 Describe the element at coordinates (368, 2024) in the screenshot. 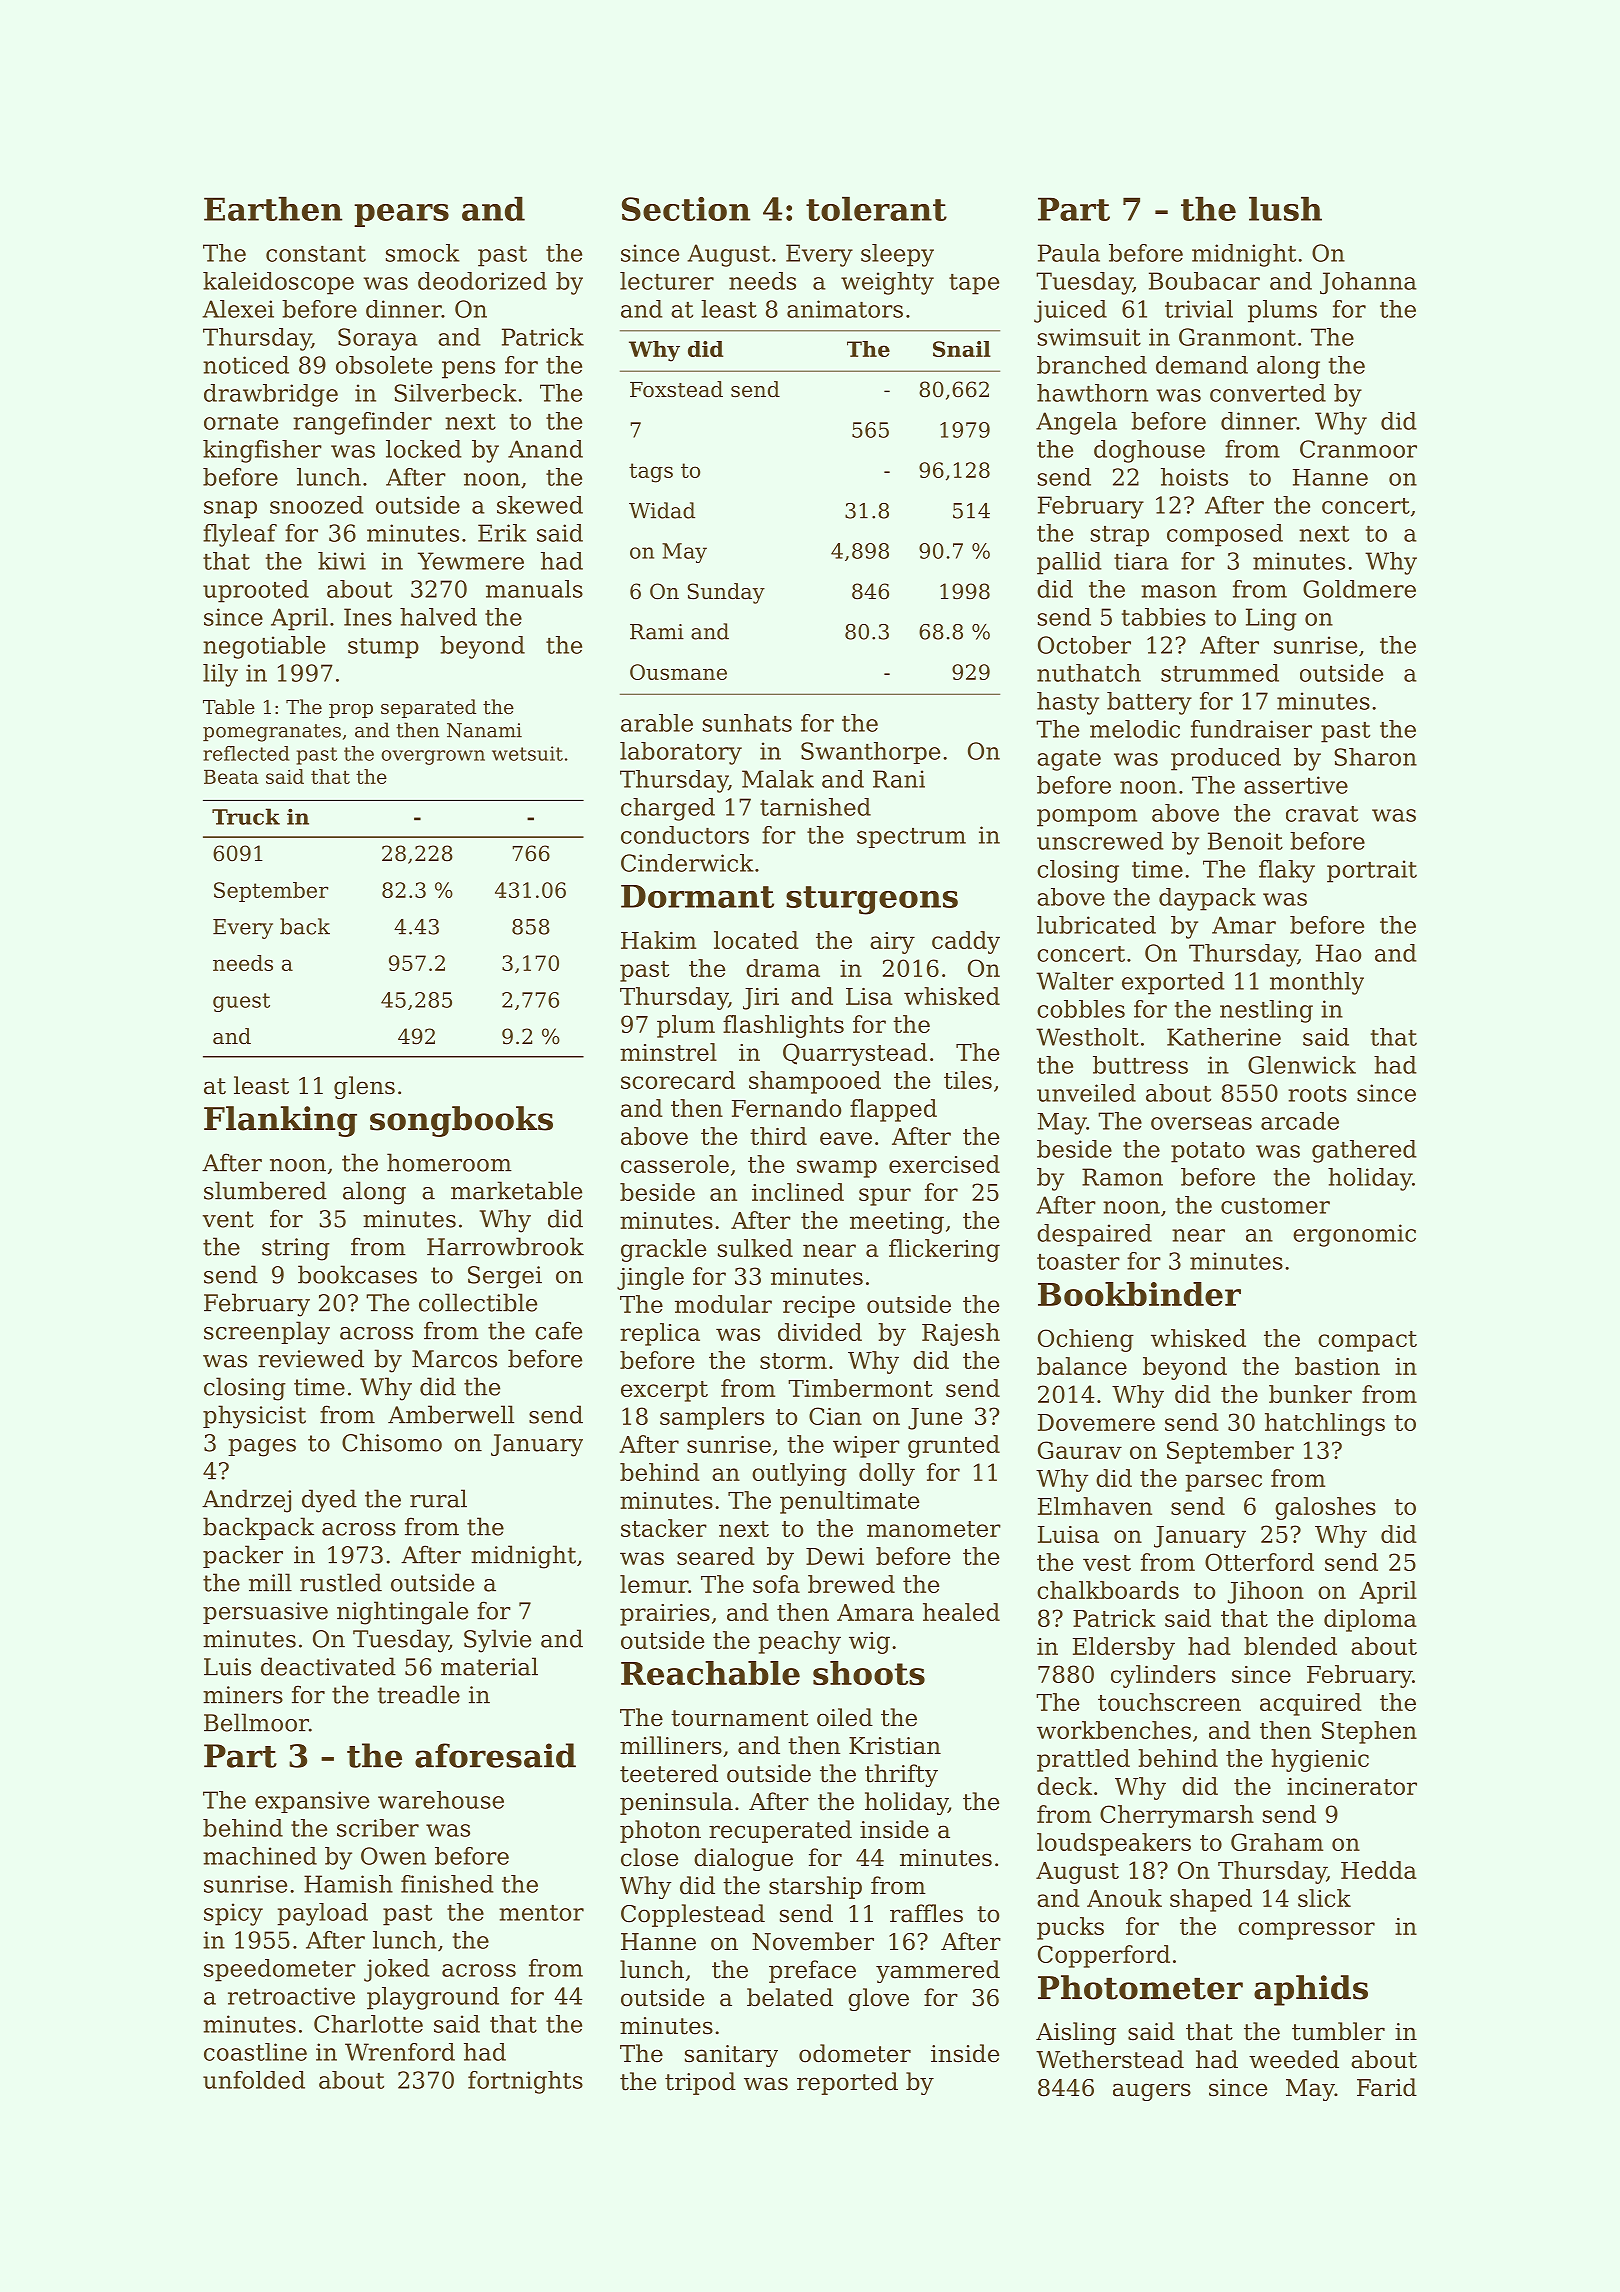

I see `Charlotte` at that location.
